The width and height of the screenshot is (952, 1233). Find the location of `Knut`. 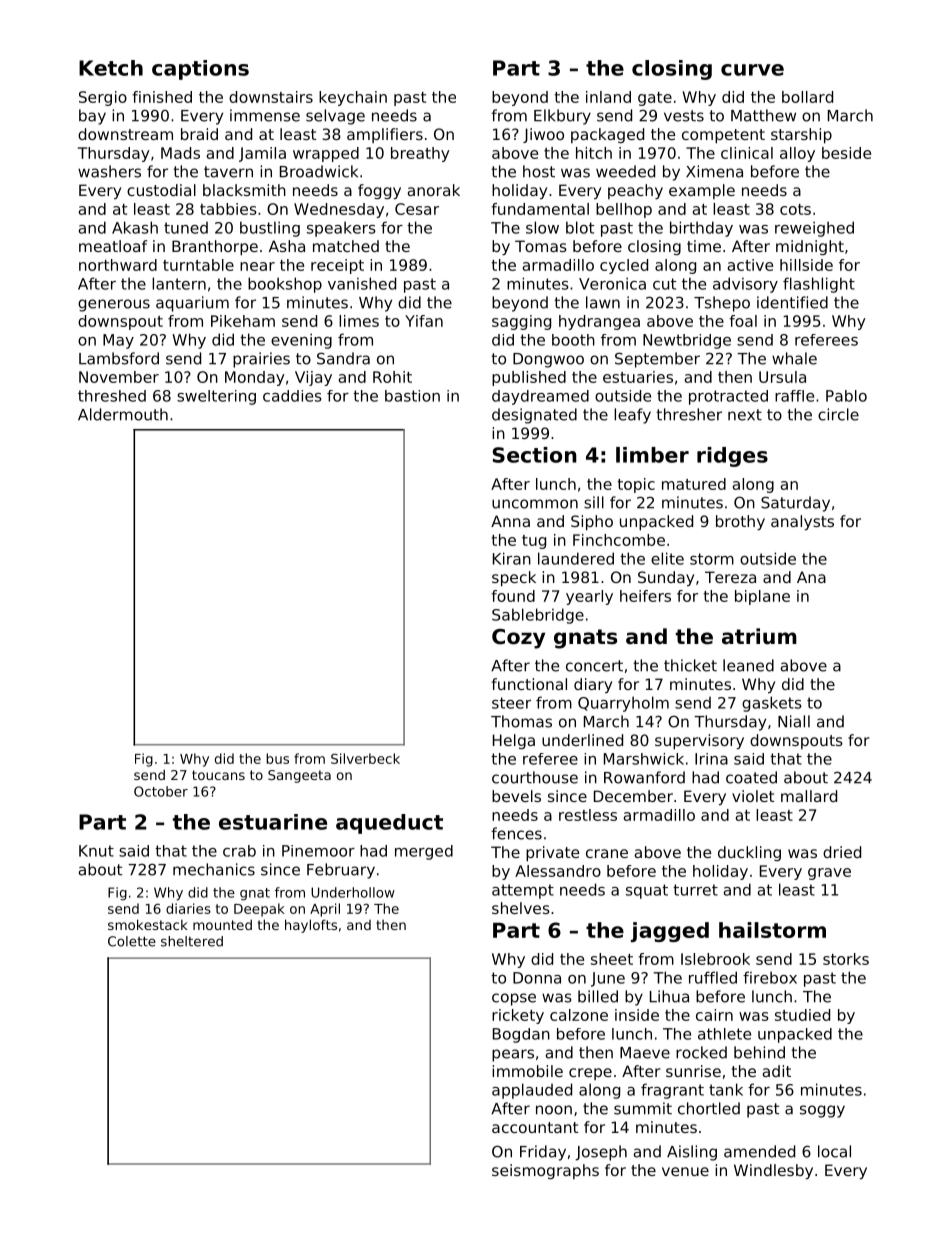

Knut is located at coordinates (96, 851).
